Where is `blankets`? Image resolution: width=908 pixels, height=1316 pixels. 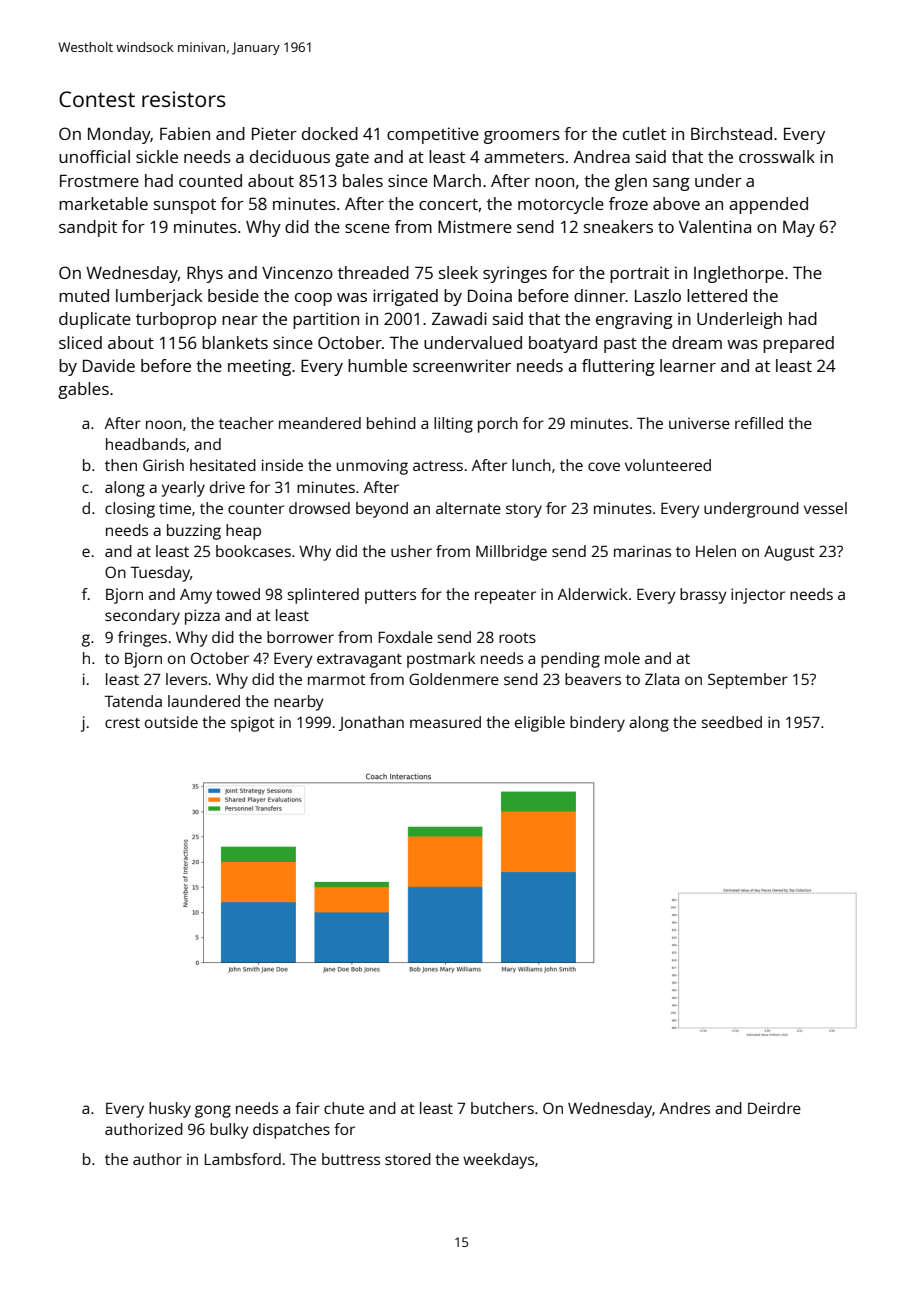 blankets is located at coordinates (235, 342).
